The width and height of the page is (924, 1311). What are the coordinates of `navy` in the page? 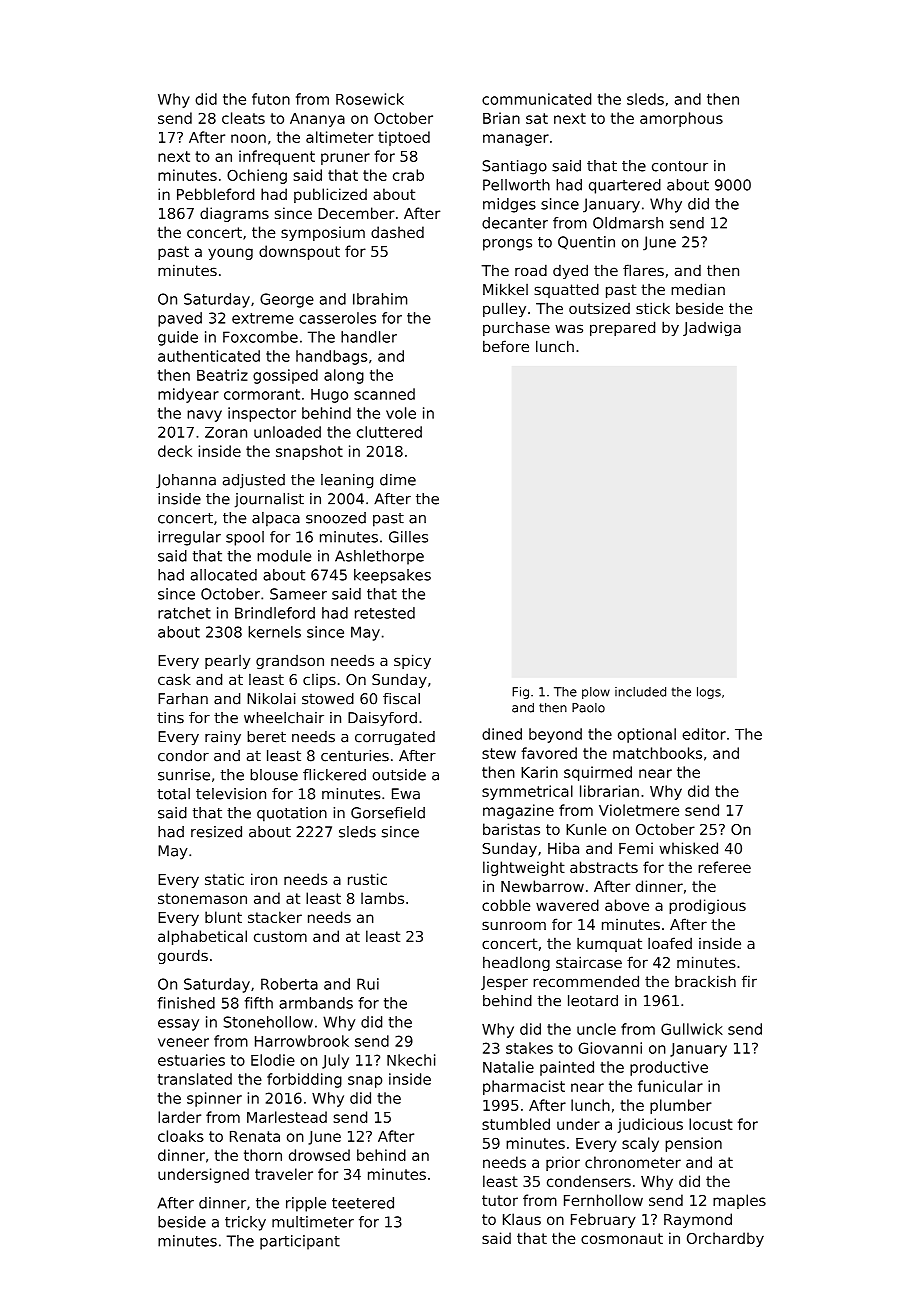 It's located at (204, 416).
